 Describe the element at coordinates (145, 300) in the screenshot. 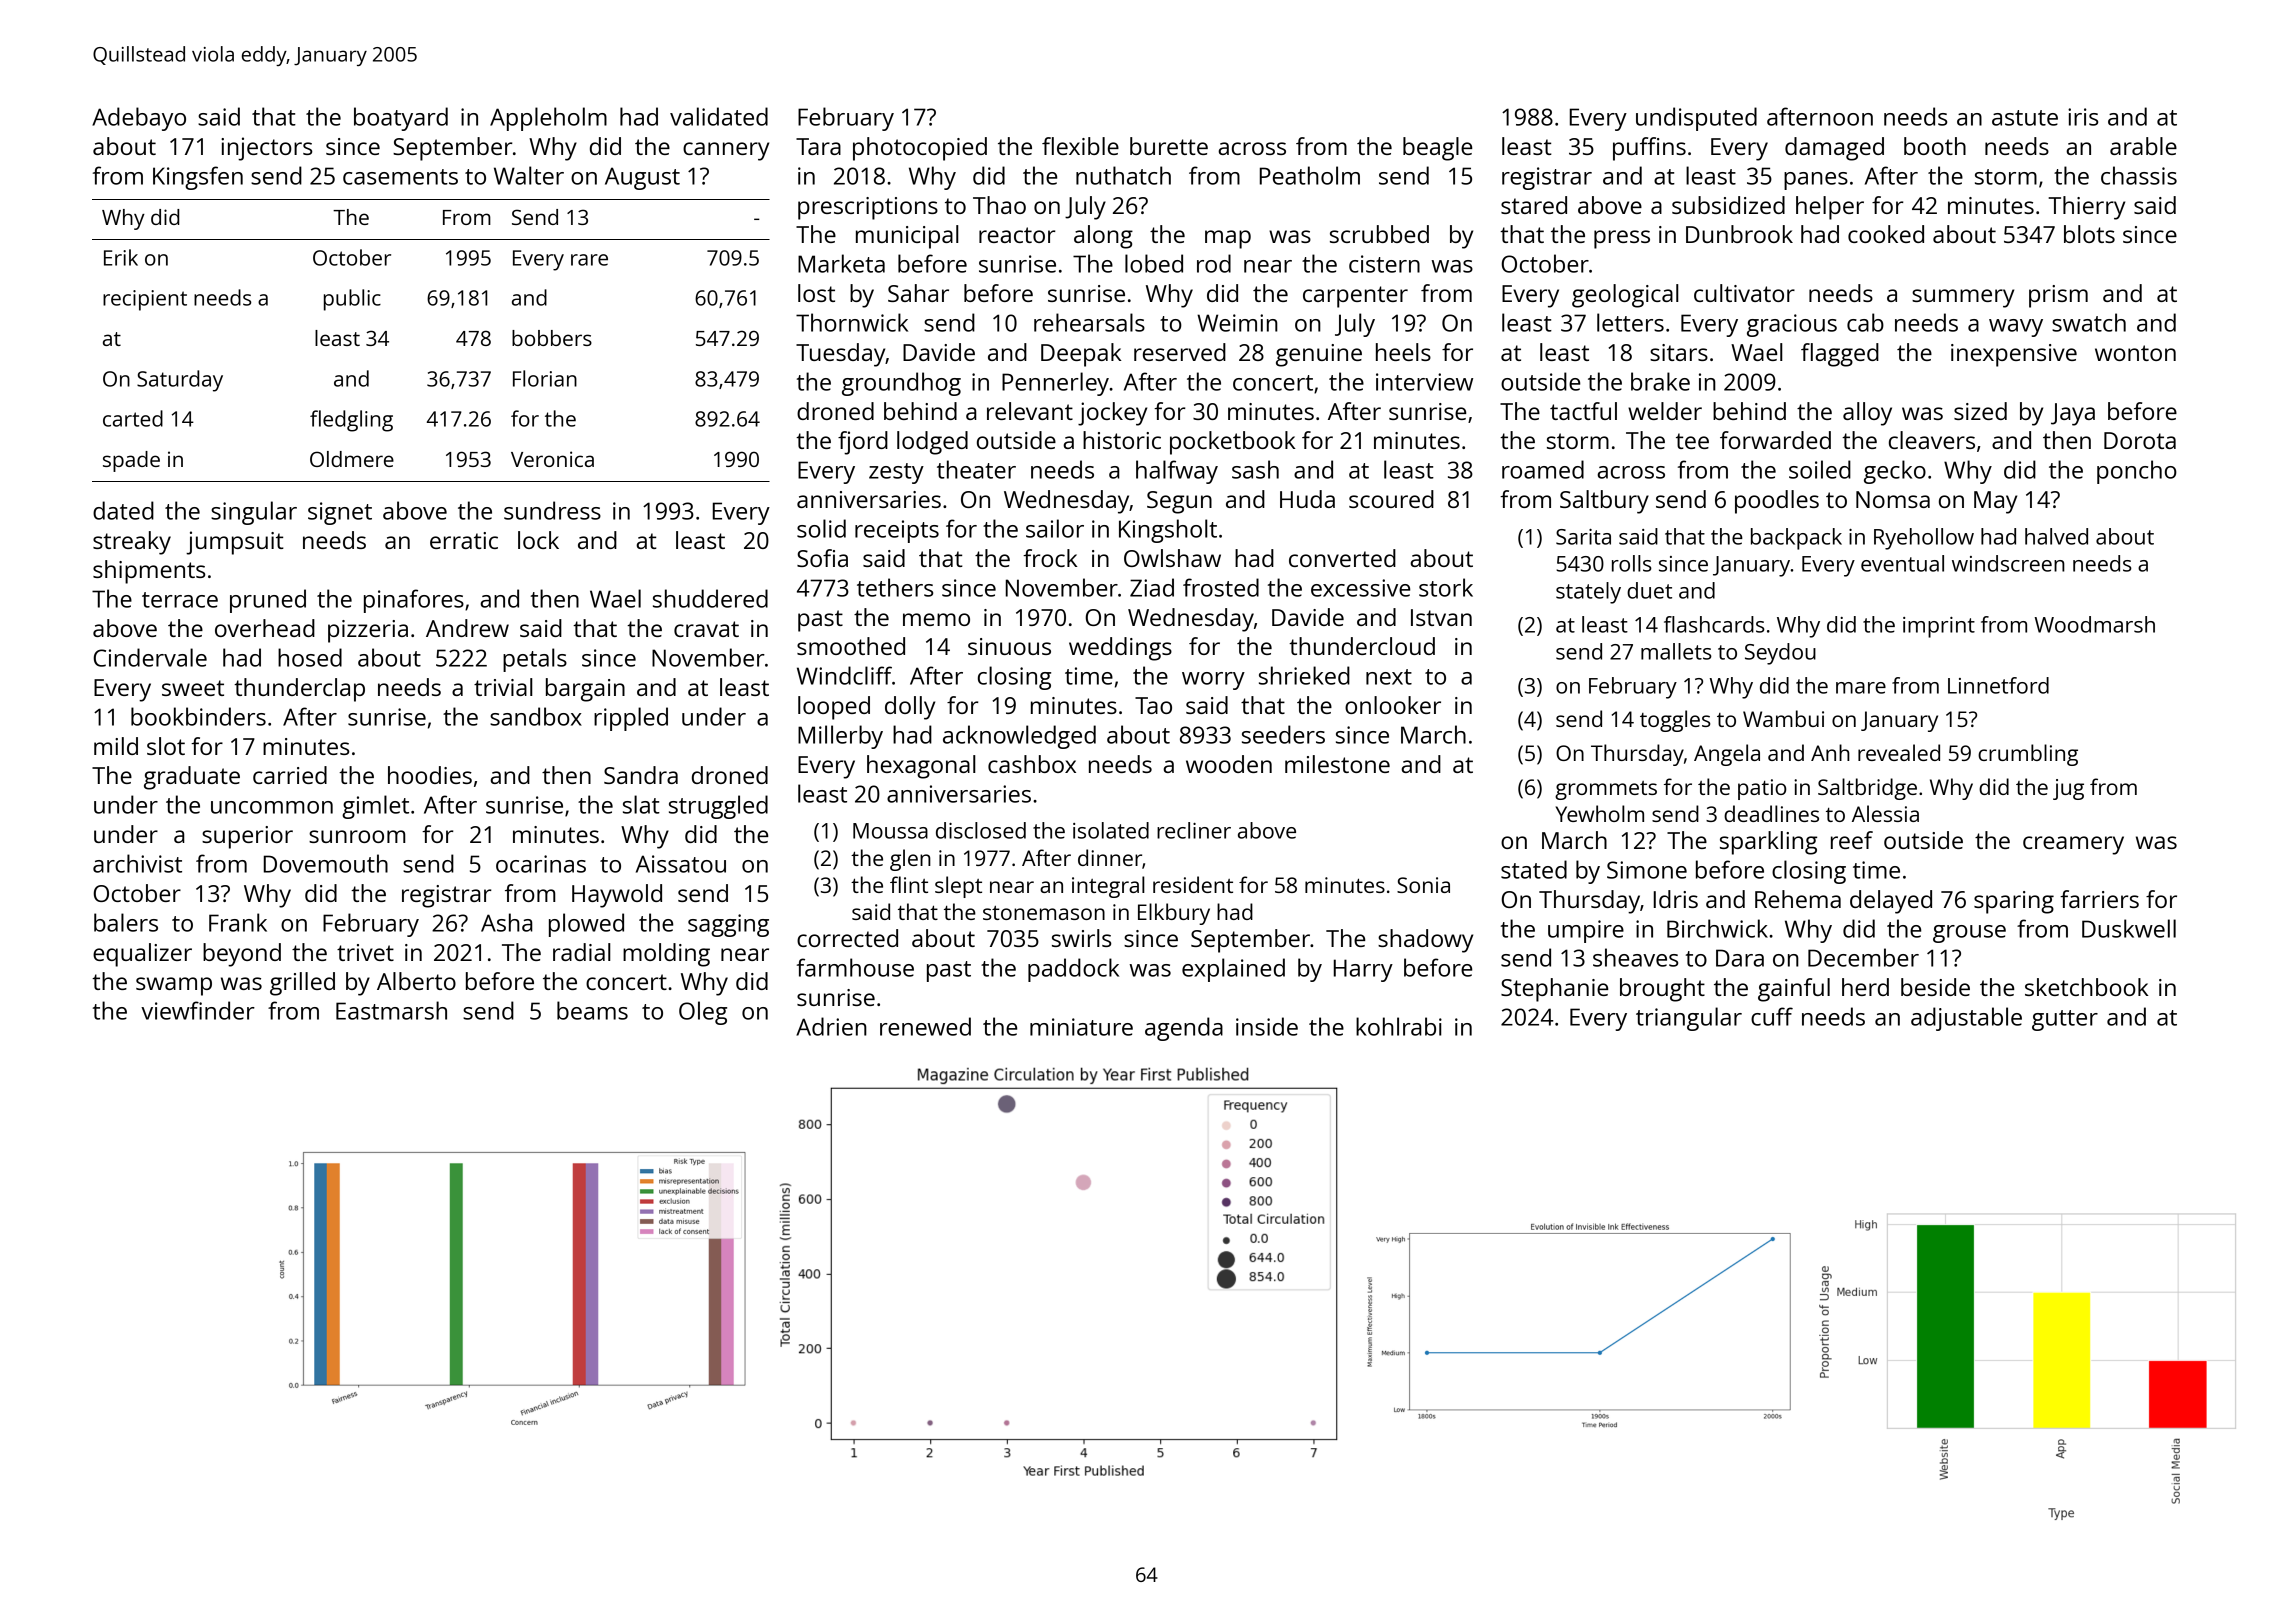

I see `recipient` at that location.
